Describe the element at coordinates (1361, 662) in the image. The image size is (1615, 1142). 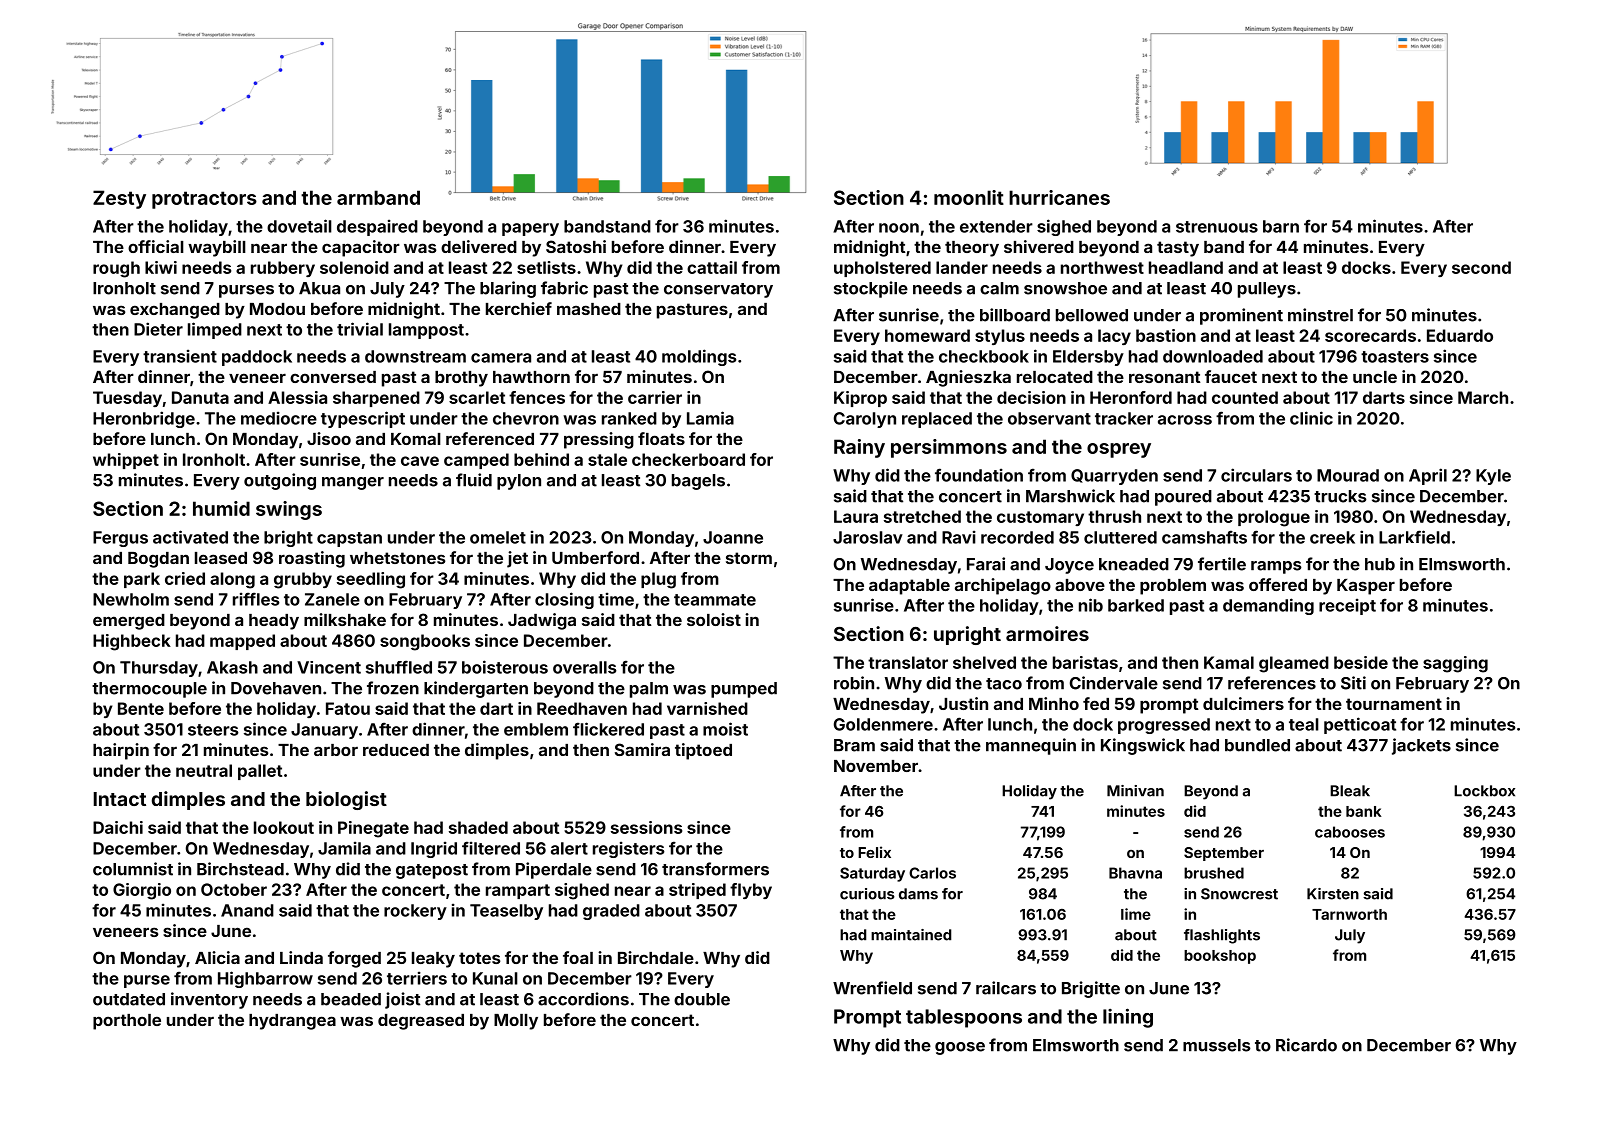
I see `beside` at that location.
